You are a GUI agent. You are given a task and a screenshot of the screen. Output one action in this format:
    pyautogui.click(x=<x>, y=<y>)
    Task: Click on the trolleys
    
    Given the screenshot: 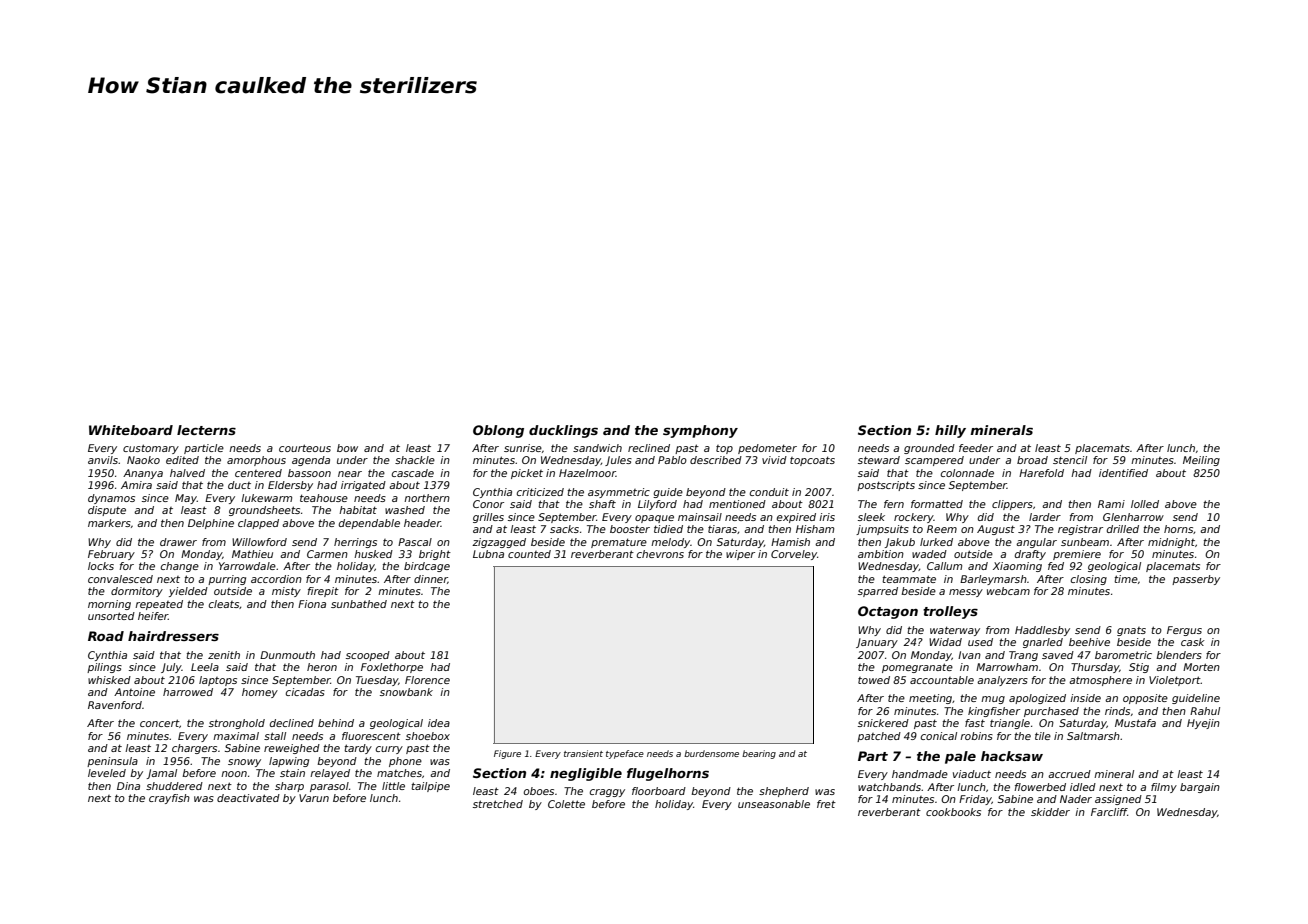 What is the action you would take?
    pyautogui.click(x=950, y=612)
